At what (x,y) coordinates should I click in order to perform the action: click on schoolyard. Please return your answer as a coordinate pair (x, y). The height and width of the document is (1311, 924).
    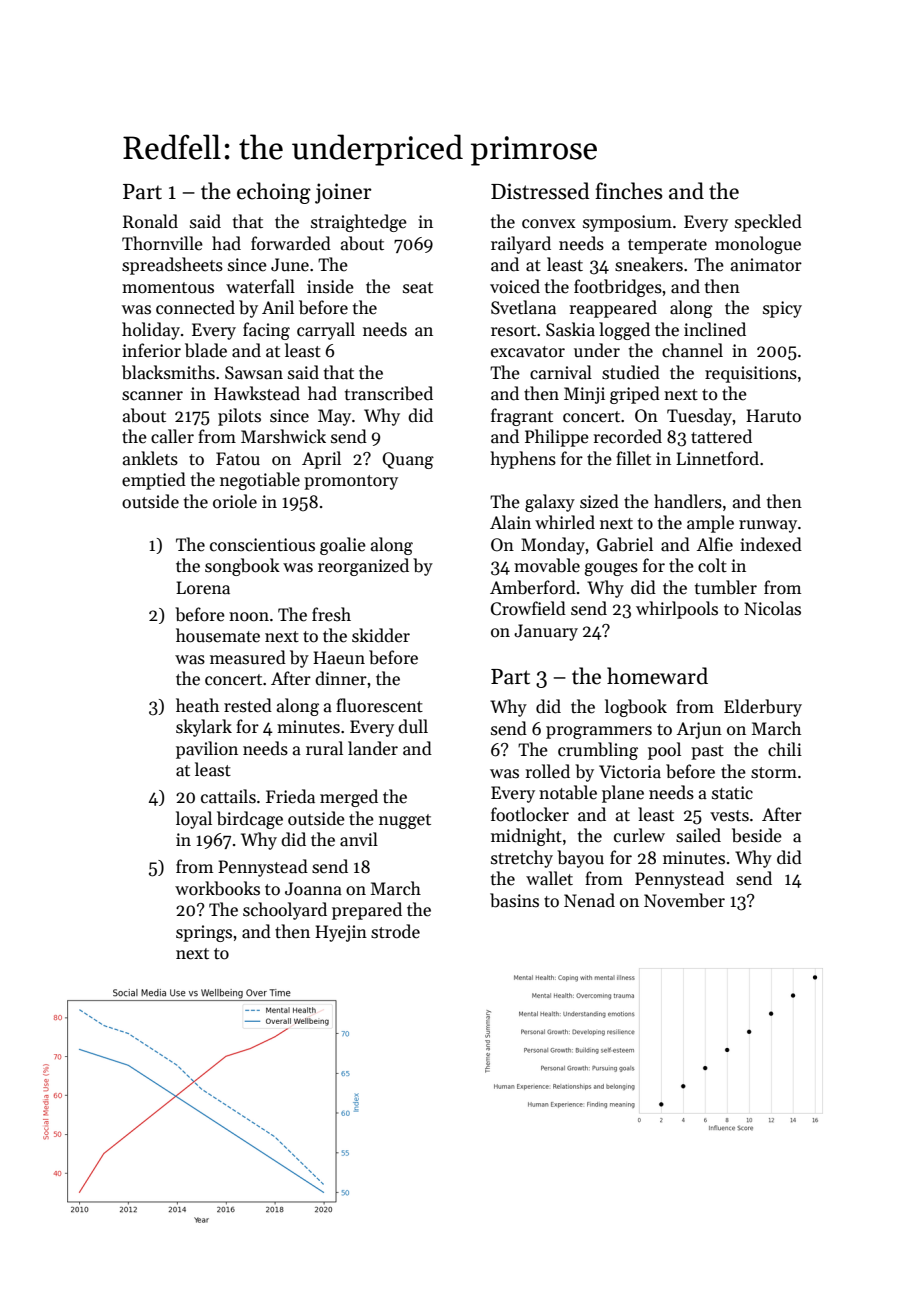
    Looking at the image, I should click on (285, 911).
